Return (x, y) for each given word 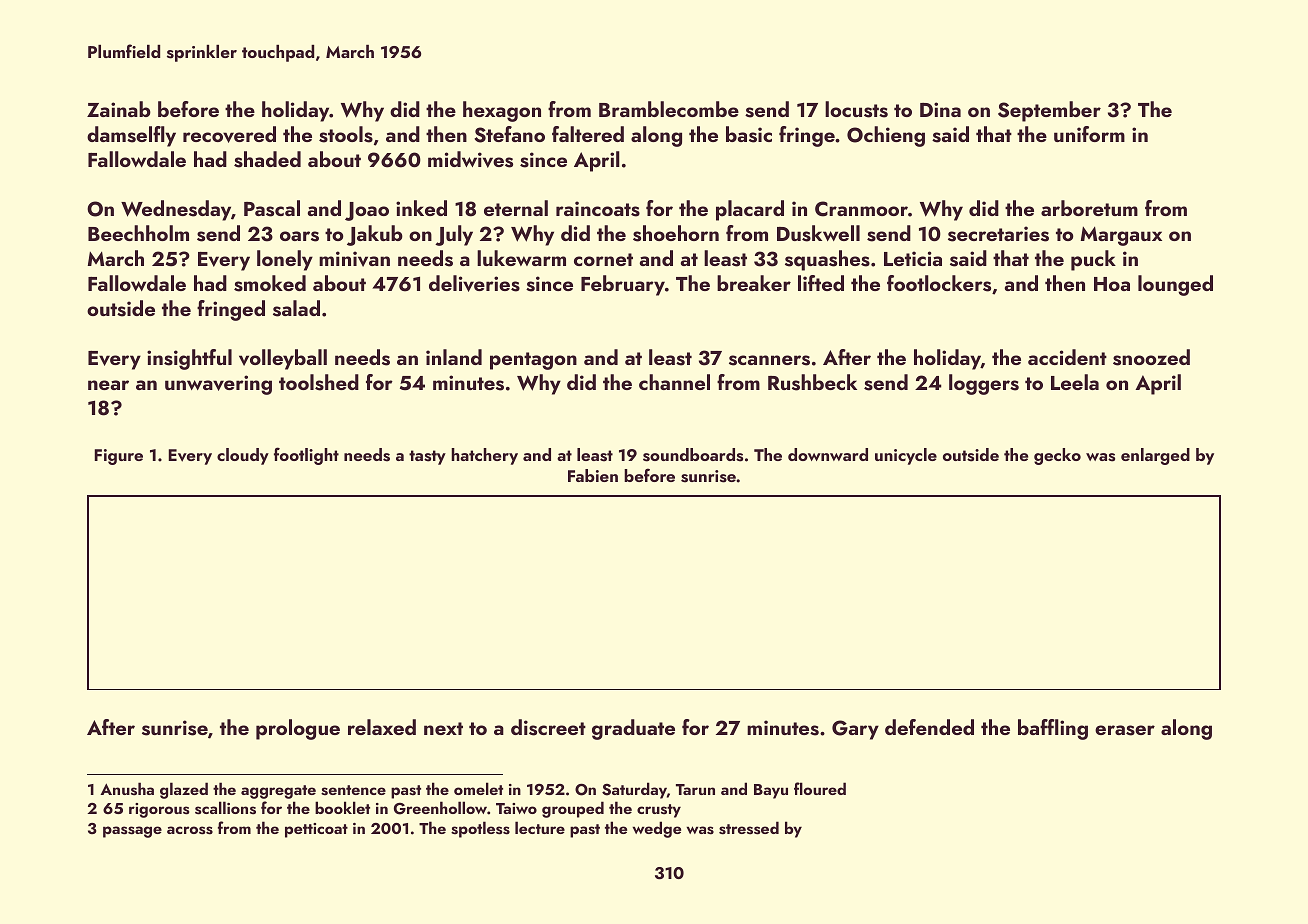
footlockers (939, 283)
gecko (1057, 456)
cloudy (243, 456)
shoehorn (676, 233)
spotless (480, 829)
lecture (540, 827)
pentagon (533, 361)
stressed (749, 828)
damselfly (131, 136)
